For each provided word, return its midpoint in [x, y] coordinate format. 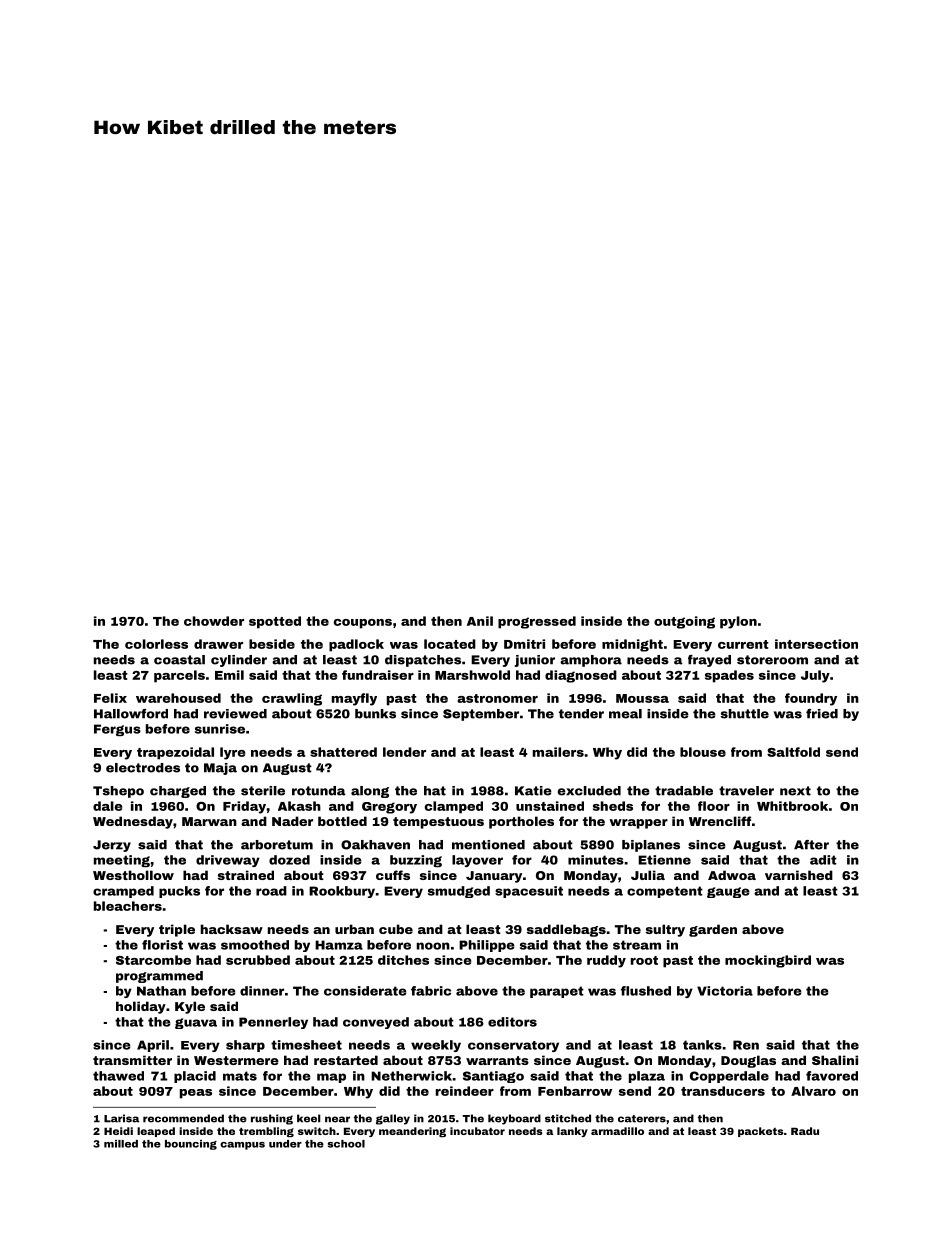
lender [404, 752]
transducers [723, 1091]
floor [714, 806]
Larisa [121, 1118]
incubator [477, 1131]
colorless [156, 644]
